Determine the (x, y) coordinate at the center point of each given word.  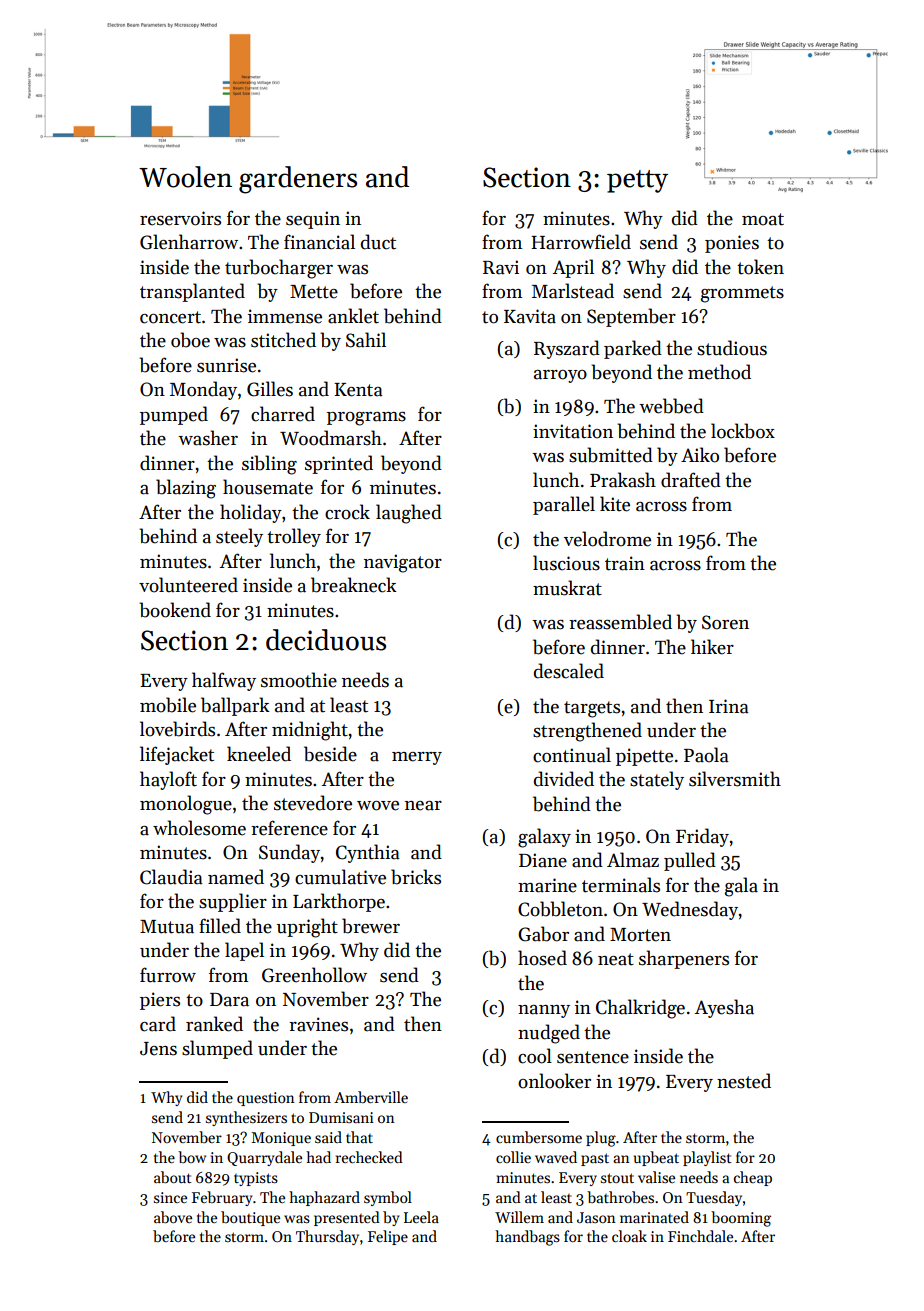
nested (744, 1081)
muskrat (567, 588)
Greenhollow (314, 975)
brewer (371, 926)
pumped (174, 415)
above (173, 1217)
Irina (729, 706)
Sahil (366, 340)
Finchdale (700, 1236)
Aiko (700, 455)
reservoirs (180, 218)
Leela (421, 1217)
